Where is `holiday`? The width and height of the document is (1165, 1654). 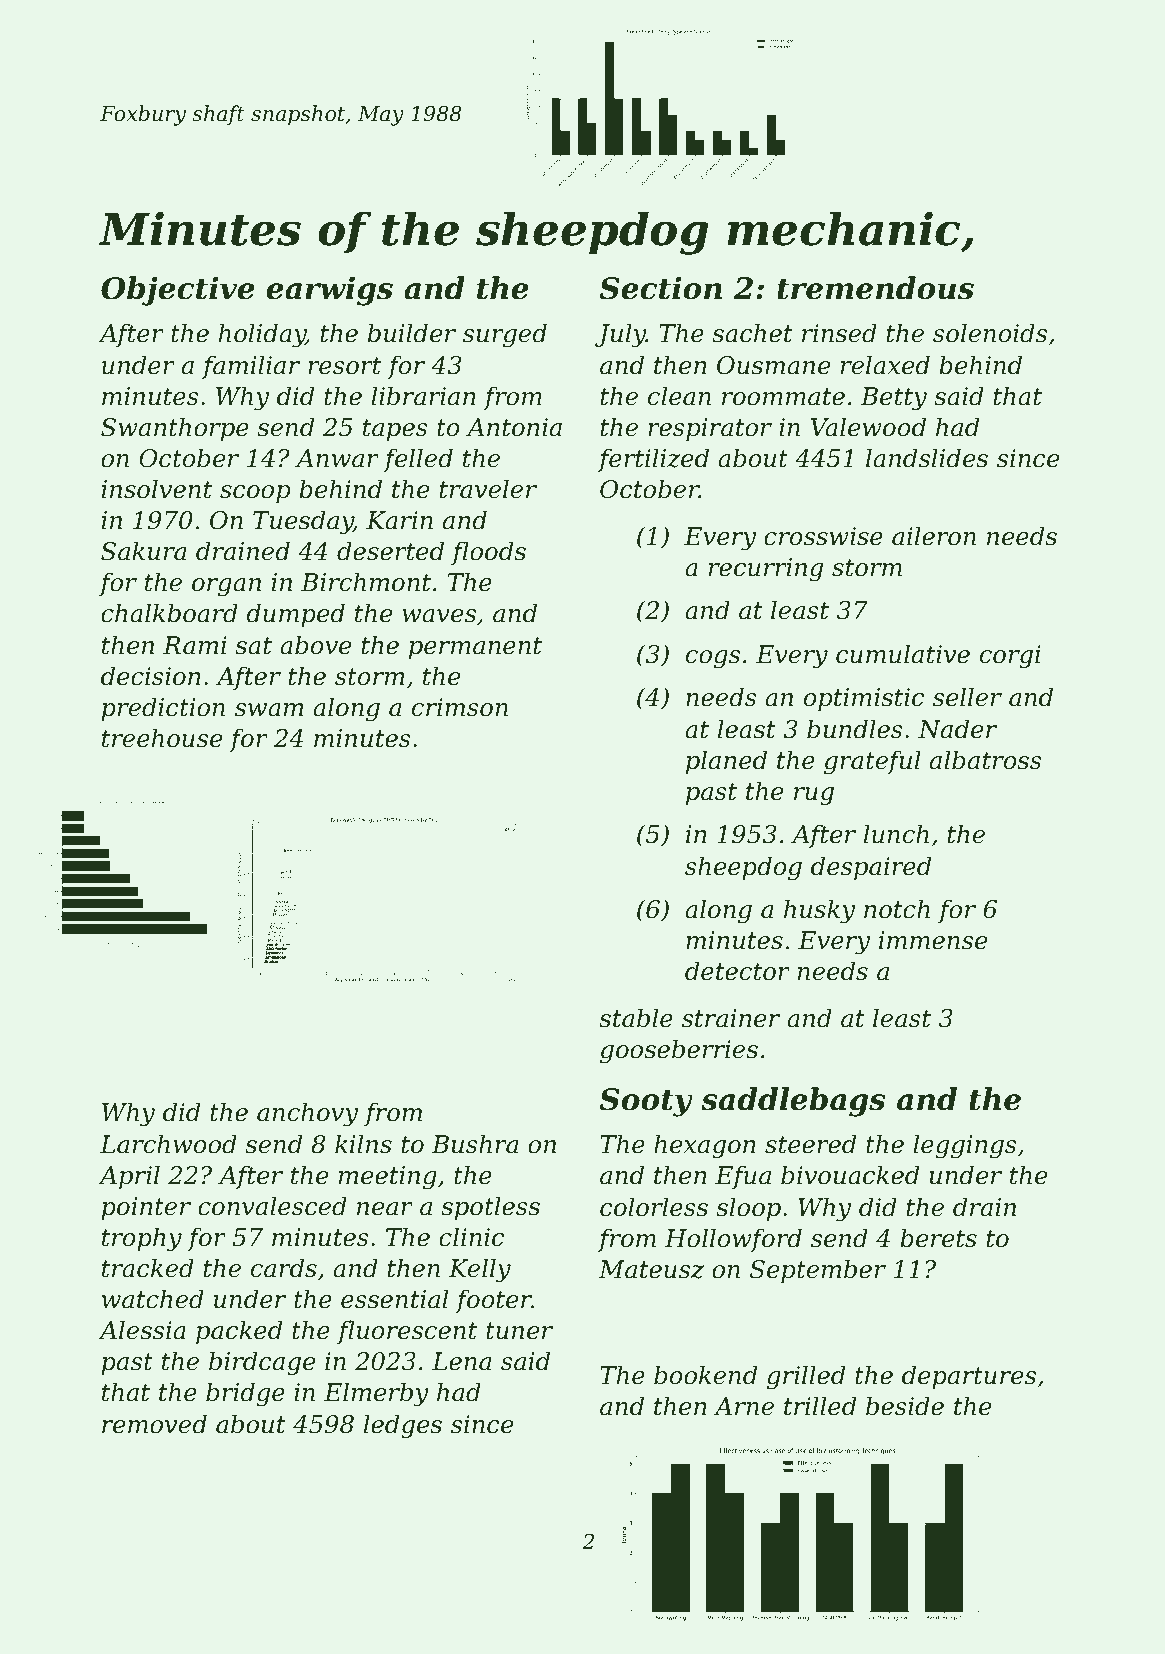 holiday is located at coordinates (262, 335).
